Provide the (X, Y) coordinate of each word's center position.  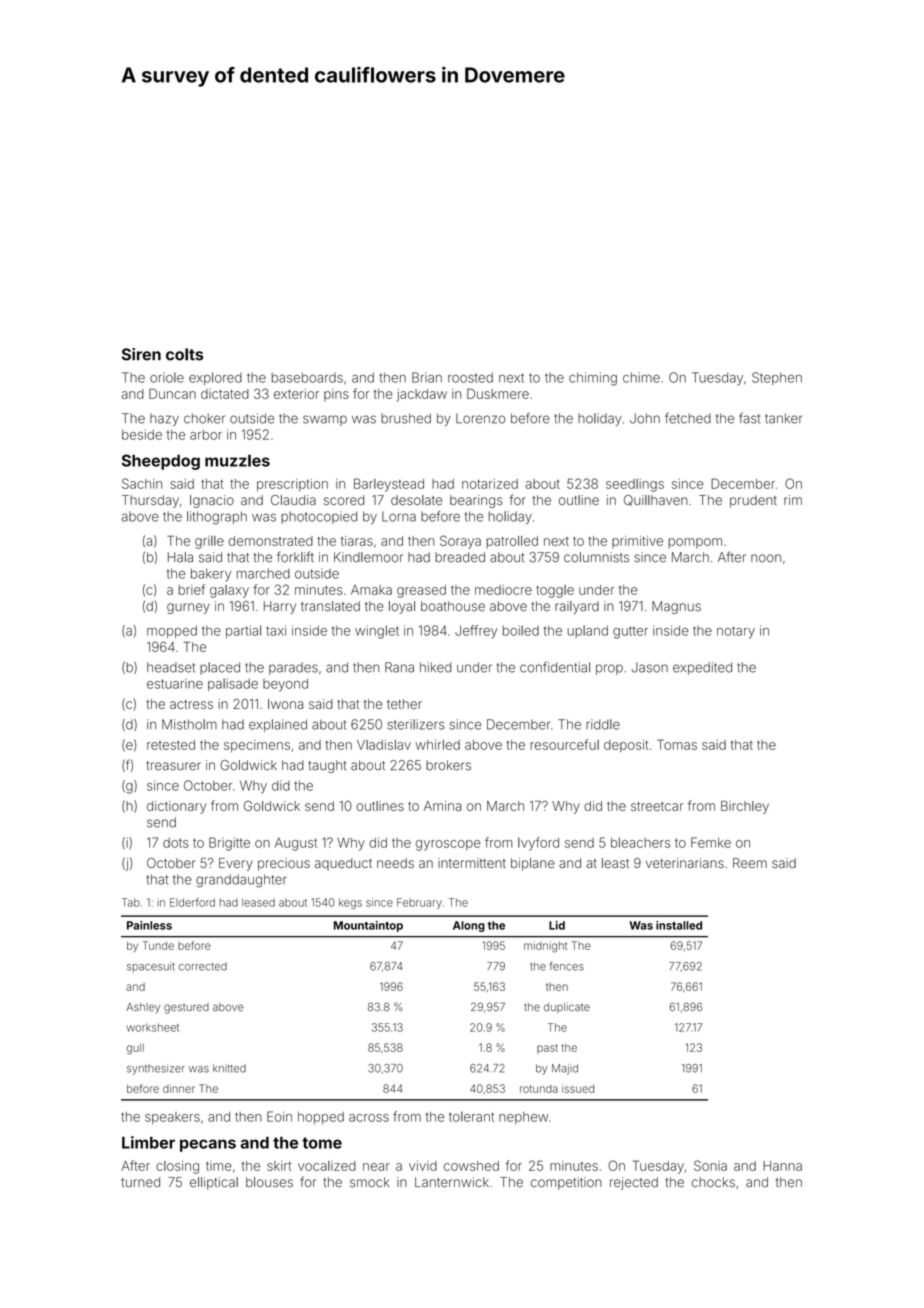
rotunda (539, 1089)
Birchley (745, 807)
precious (284, 864)
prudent (753, 501)
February (419, 903)
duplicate (567, 1008)
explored (215, 378)
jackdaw (422, 395)
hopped (321, 1118)
